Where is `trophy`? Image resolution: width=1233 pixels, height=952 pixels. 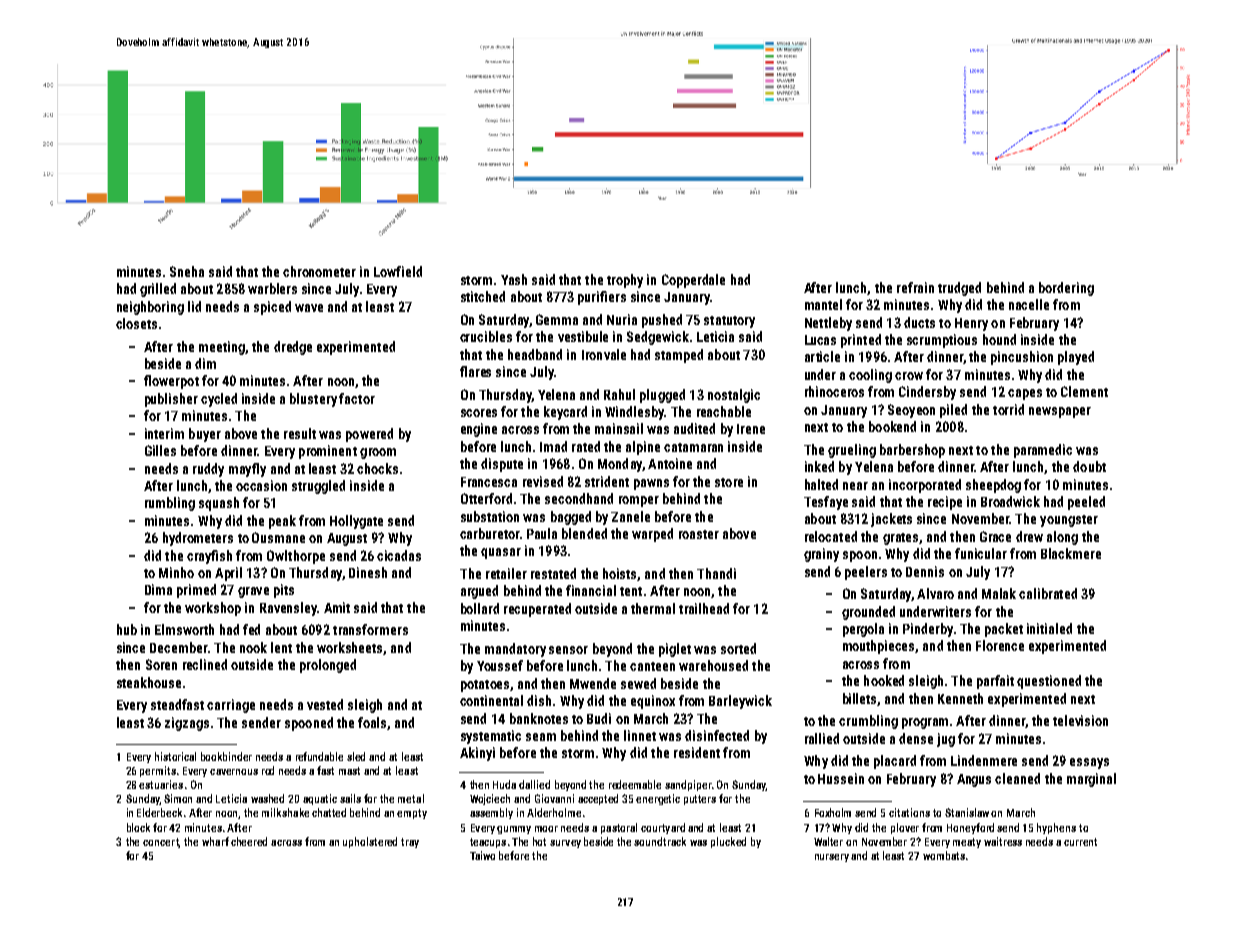 trophy is located at coordinates (625, 281).
